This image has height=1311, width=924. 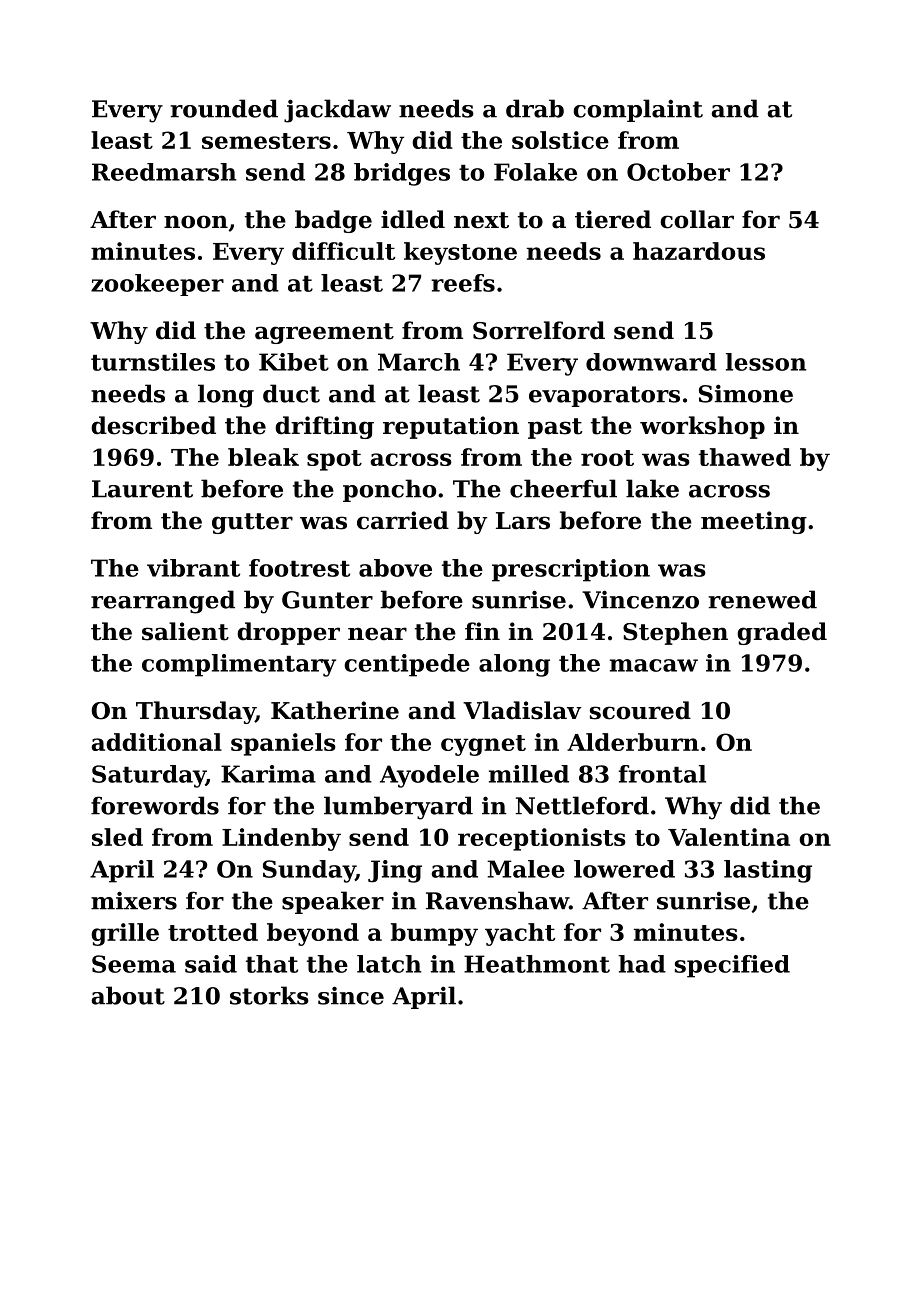 What do you see at coordinates (281, 839) in the image?
I see `Lindenby` at bounding box center [281, 839].
